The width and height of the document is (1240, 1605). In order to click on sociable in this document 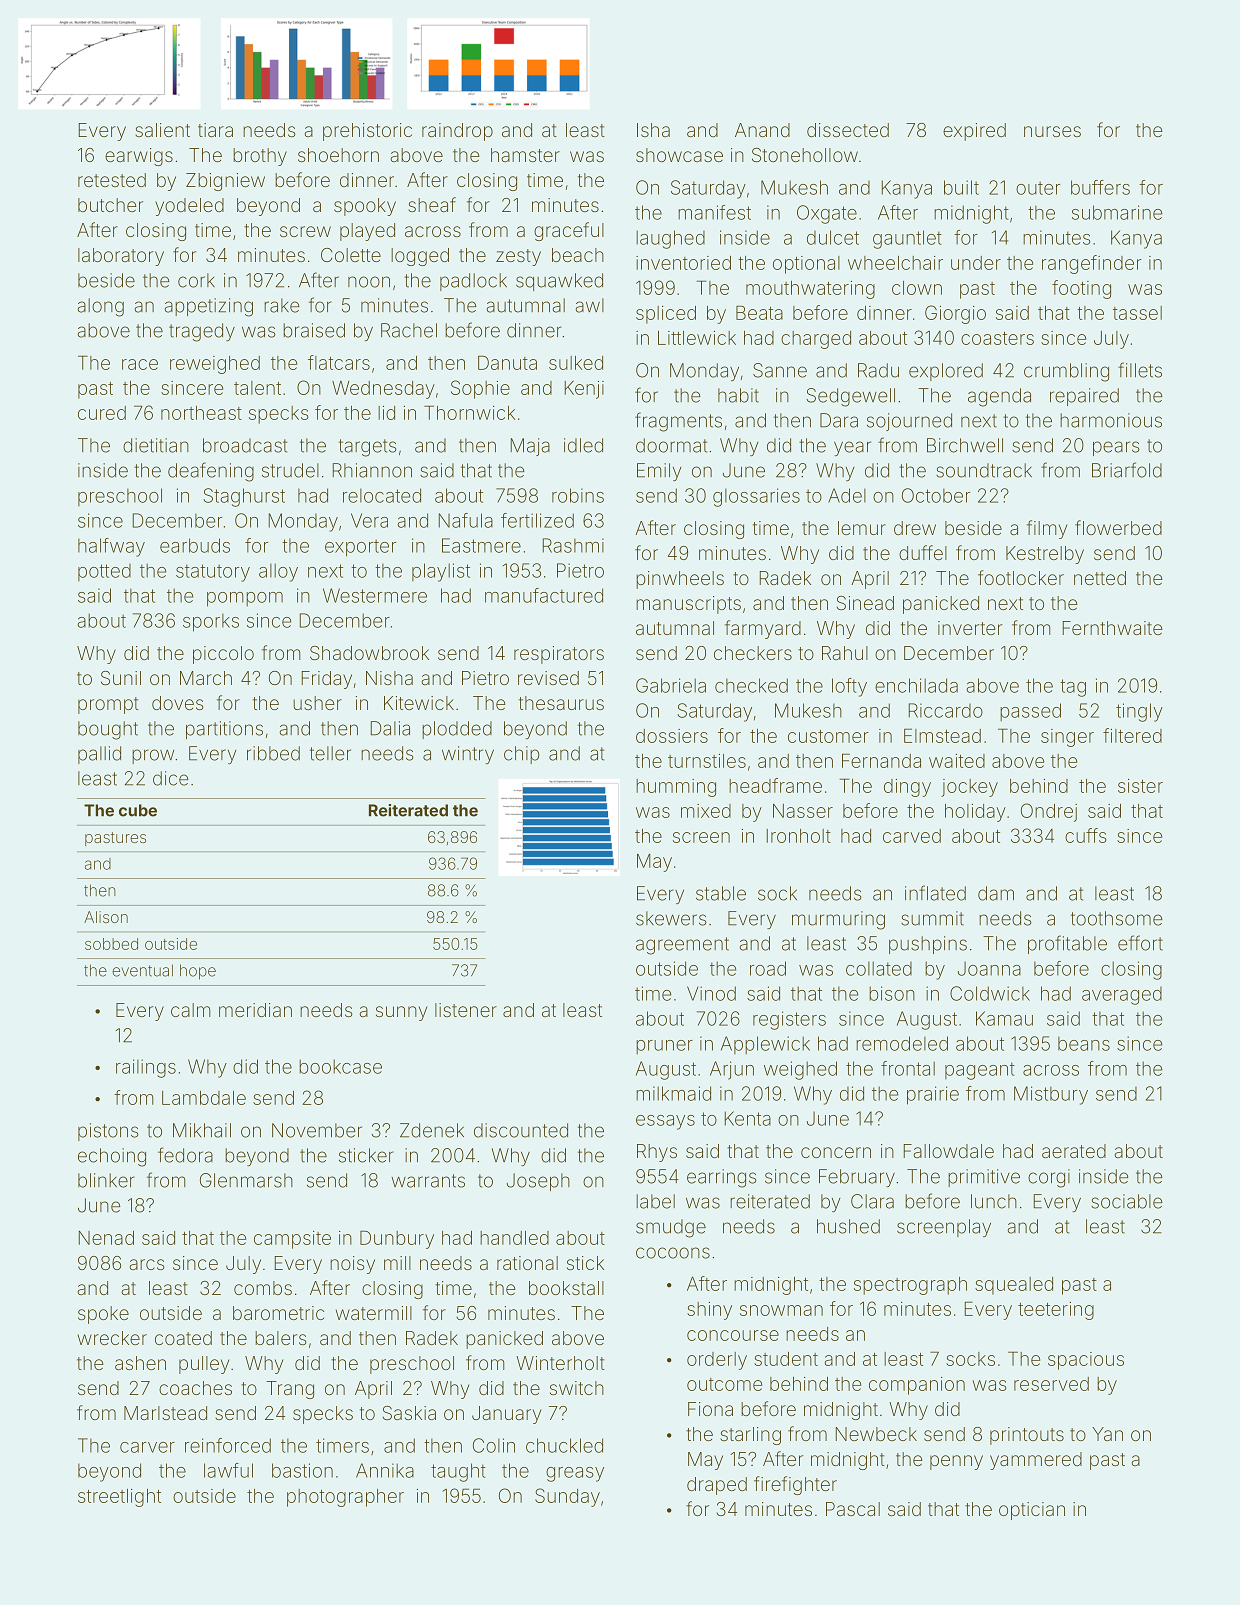, I will do `click(1127, 1201)`.
